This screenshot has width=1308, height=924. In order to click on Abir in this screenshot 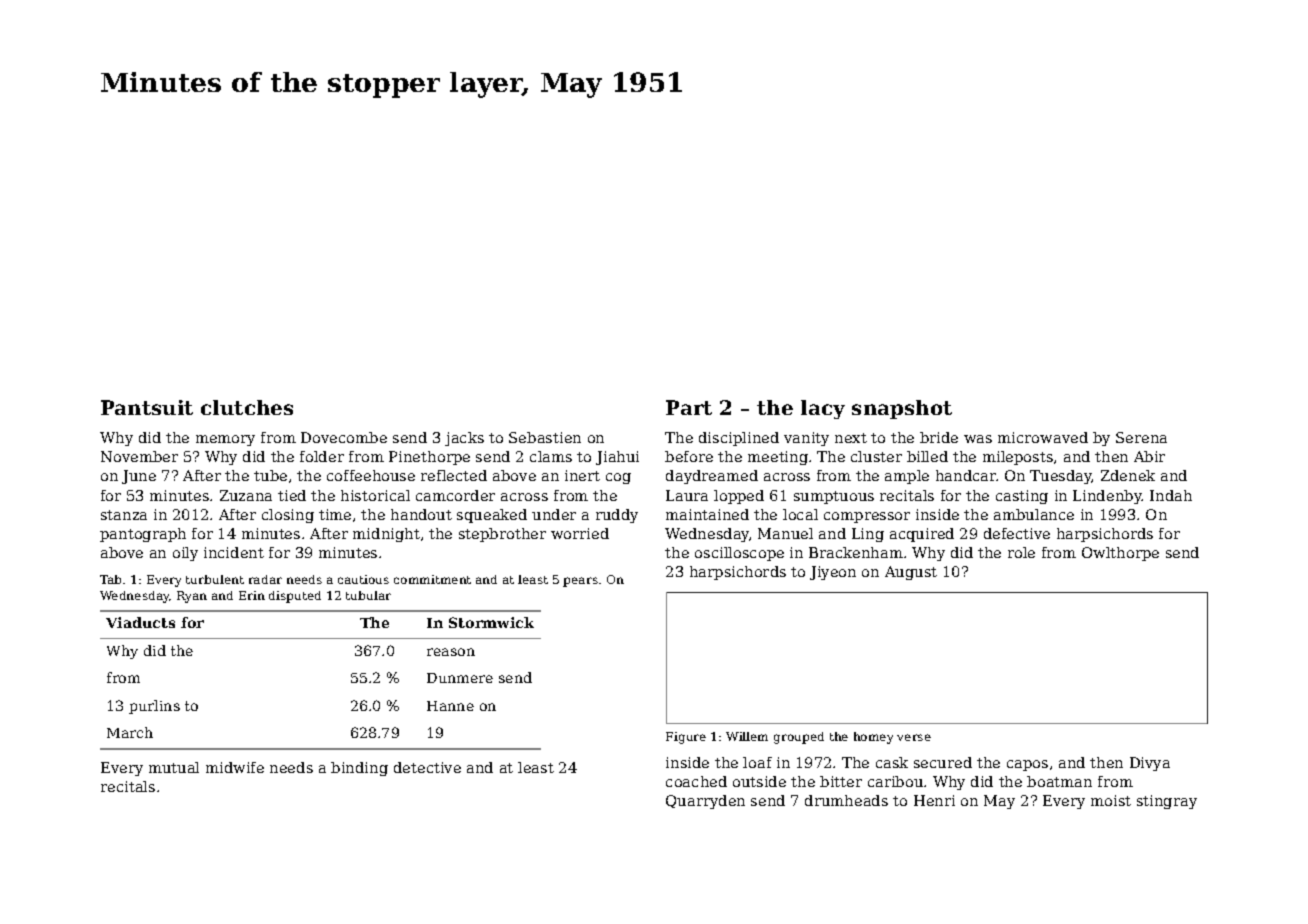, I will do `click(1149, 456)`.
